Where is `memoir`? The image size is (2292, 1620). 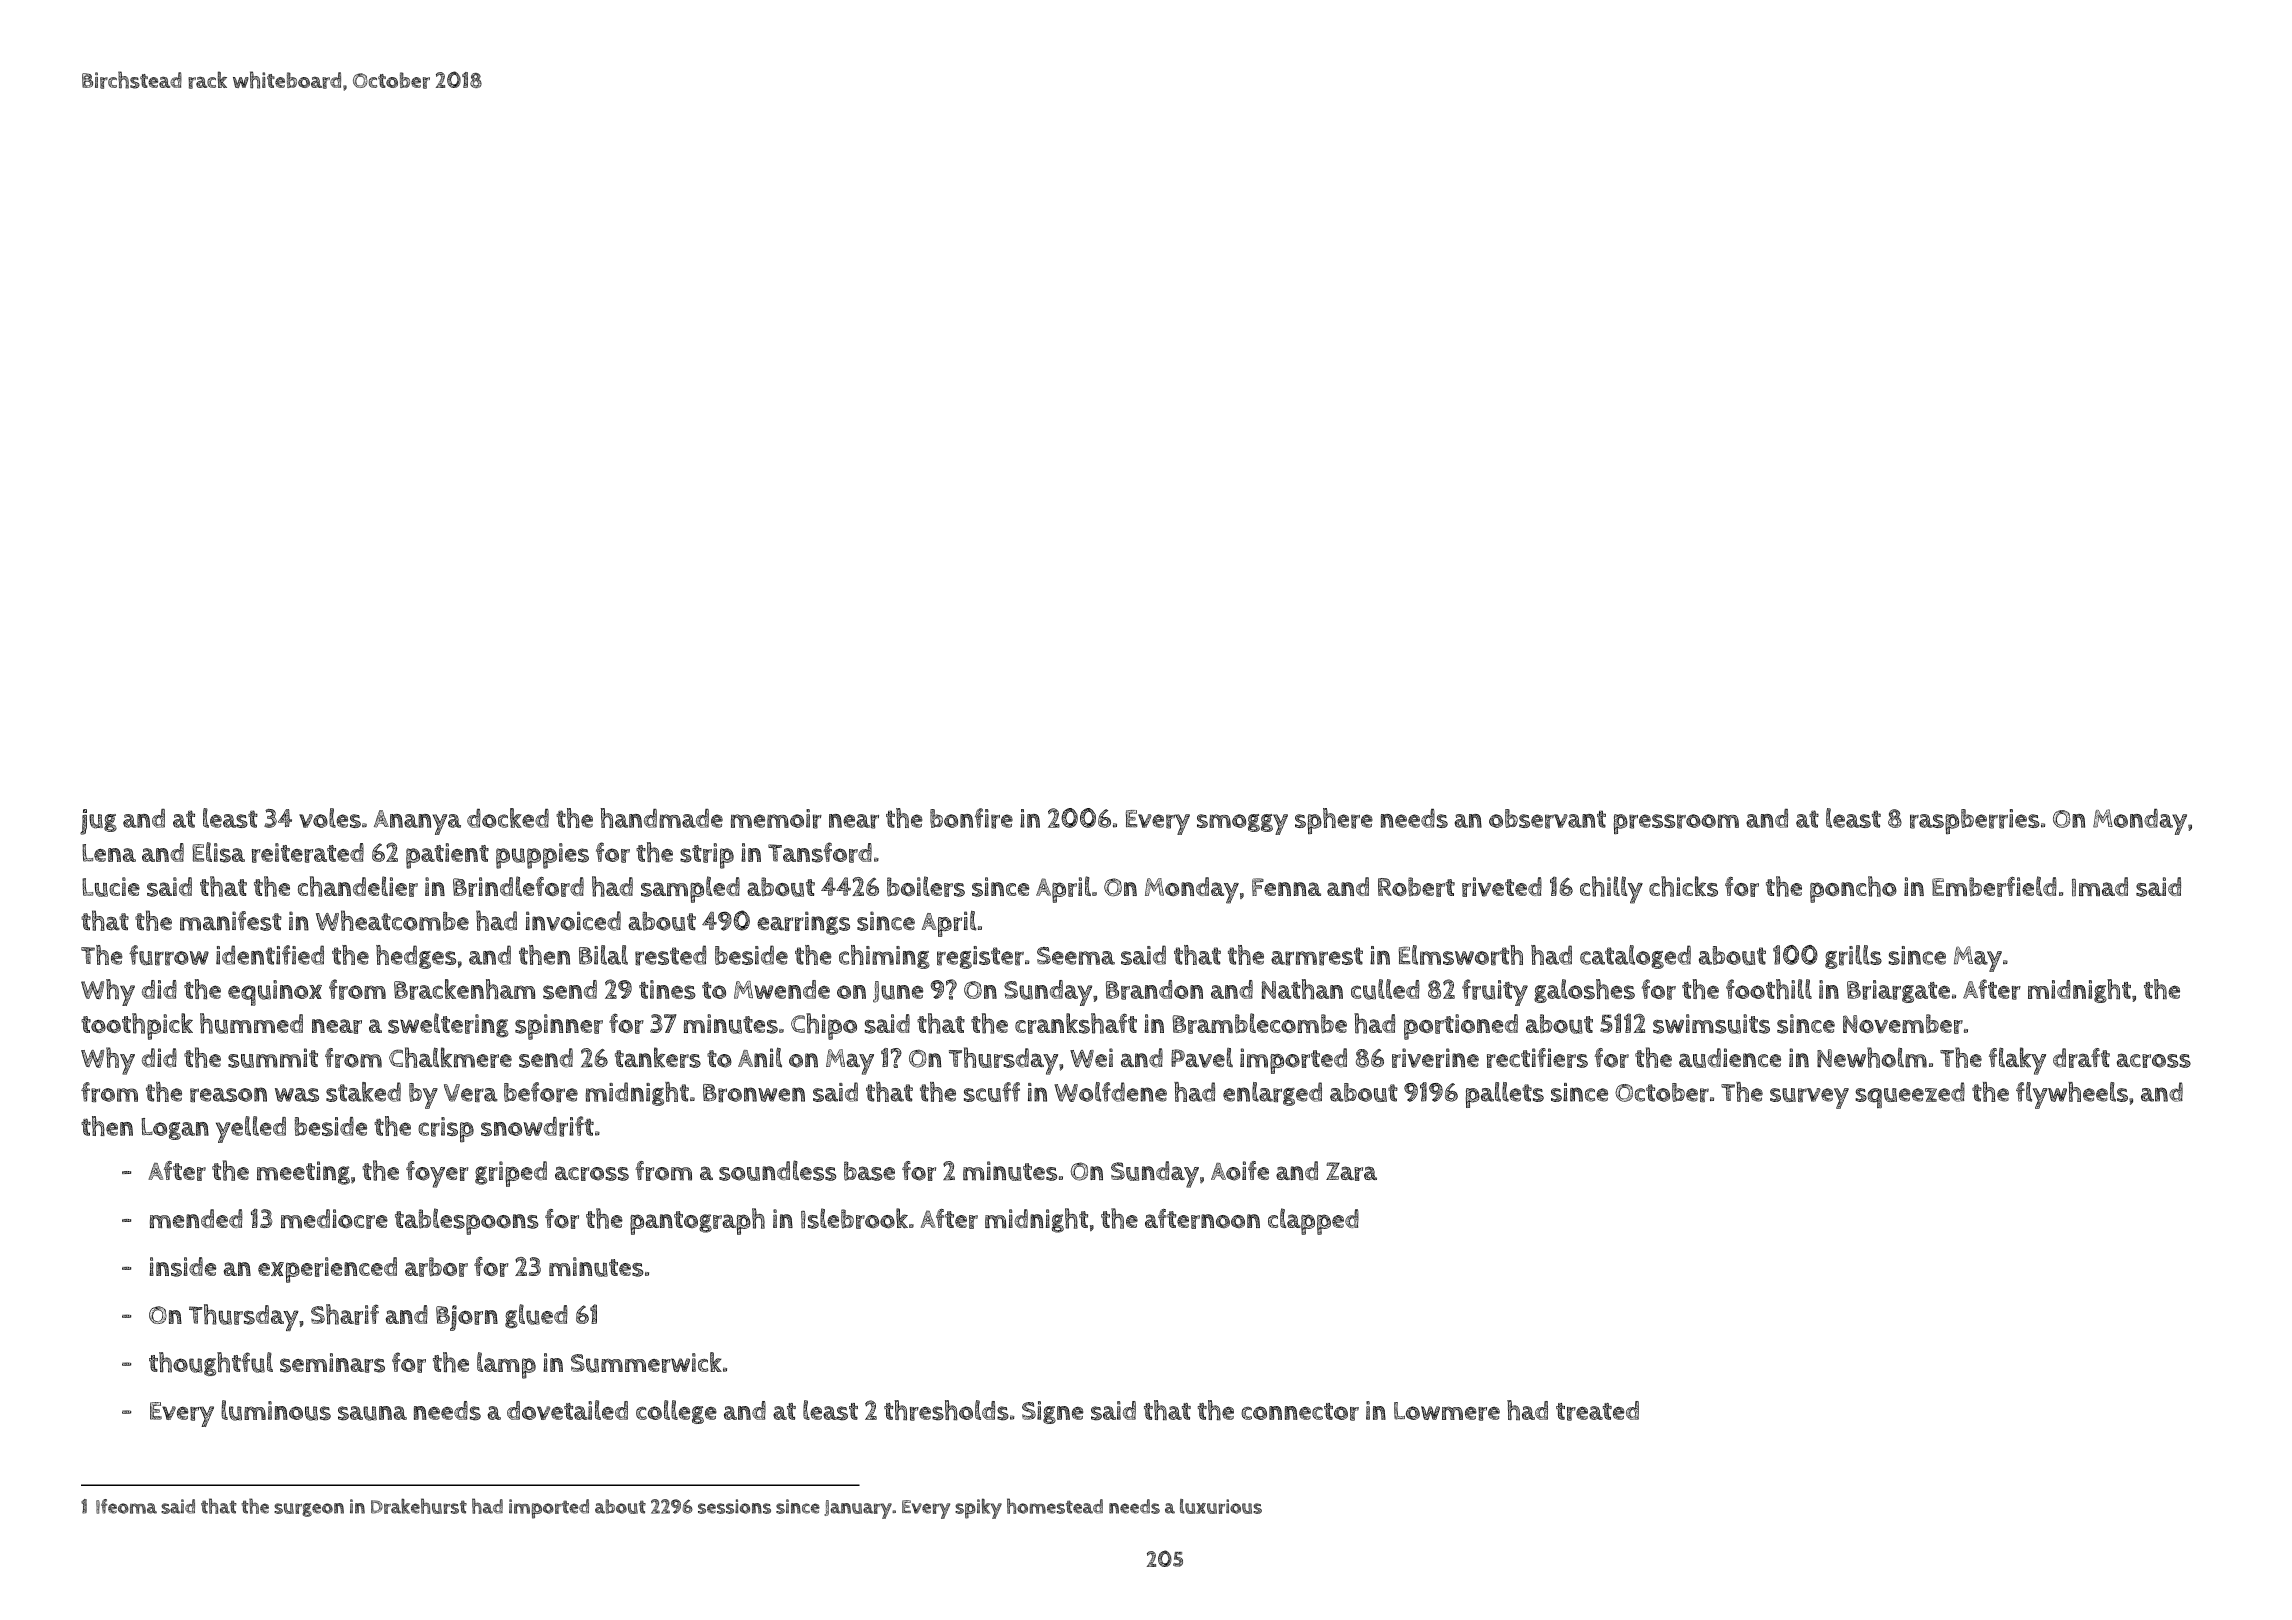
memoir is located at coordinates (776, 819).
